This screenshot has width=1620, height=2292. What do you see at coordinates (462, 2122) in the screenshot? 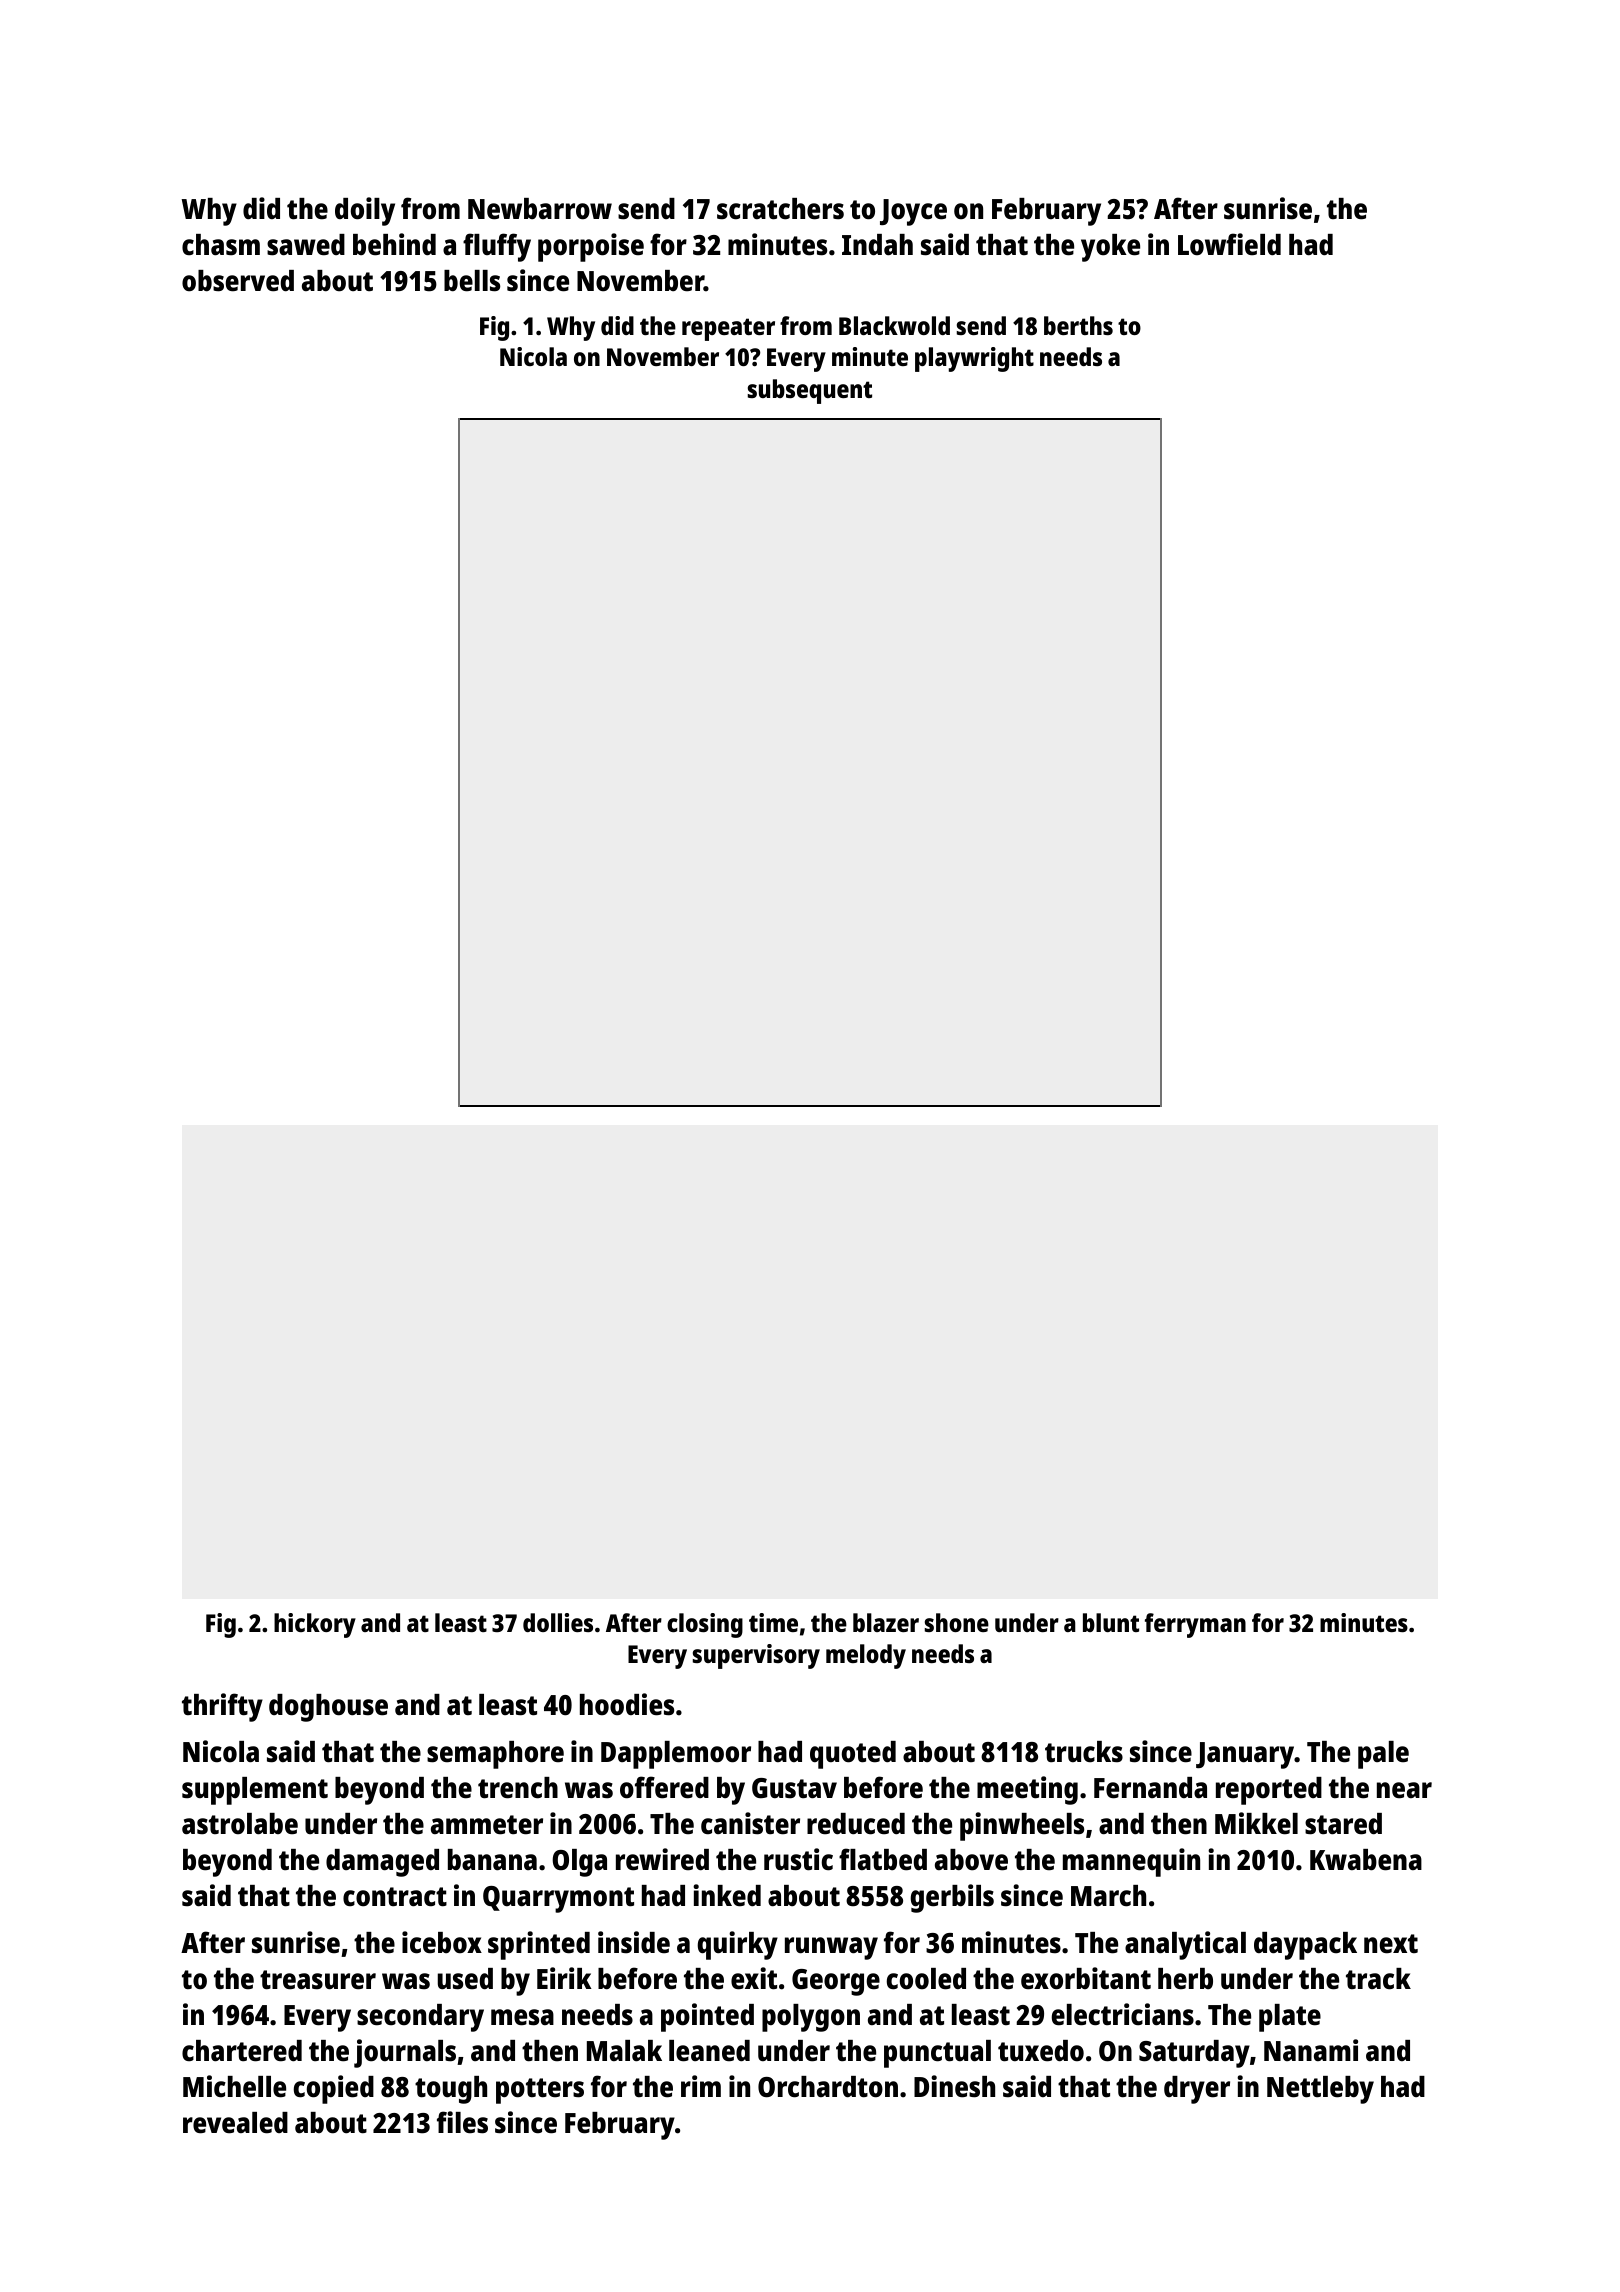
I see `files` at bounding box center [462, 2122].
